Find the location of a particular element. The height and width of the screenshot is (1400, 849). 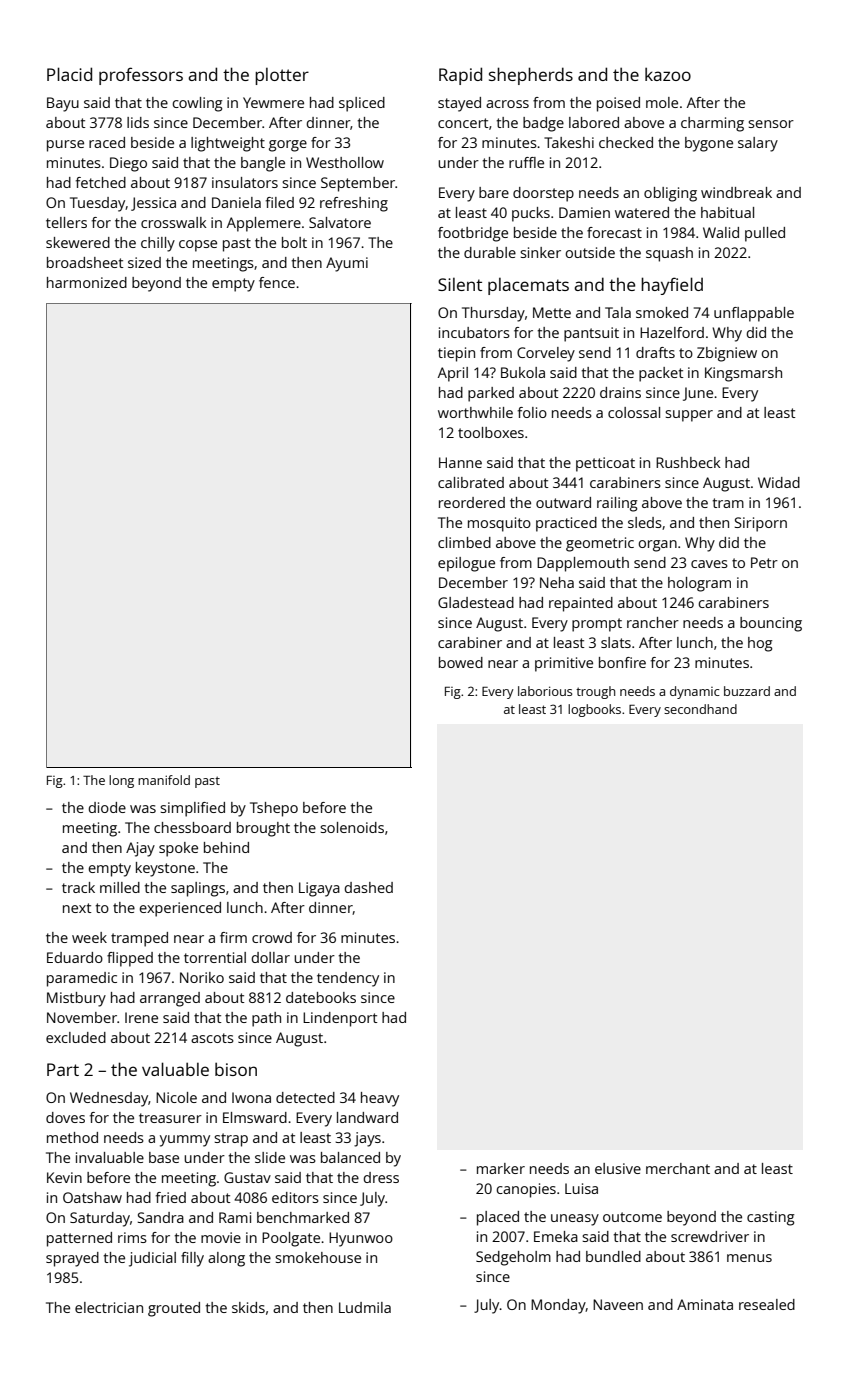

charming is located at coordinates (712, 124).
